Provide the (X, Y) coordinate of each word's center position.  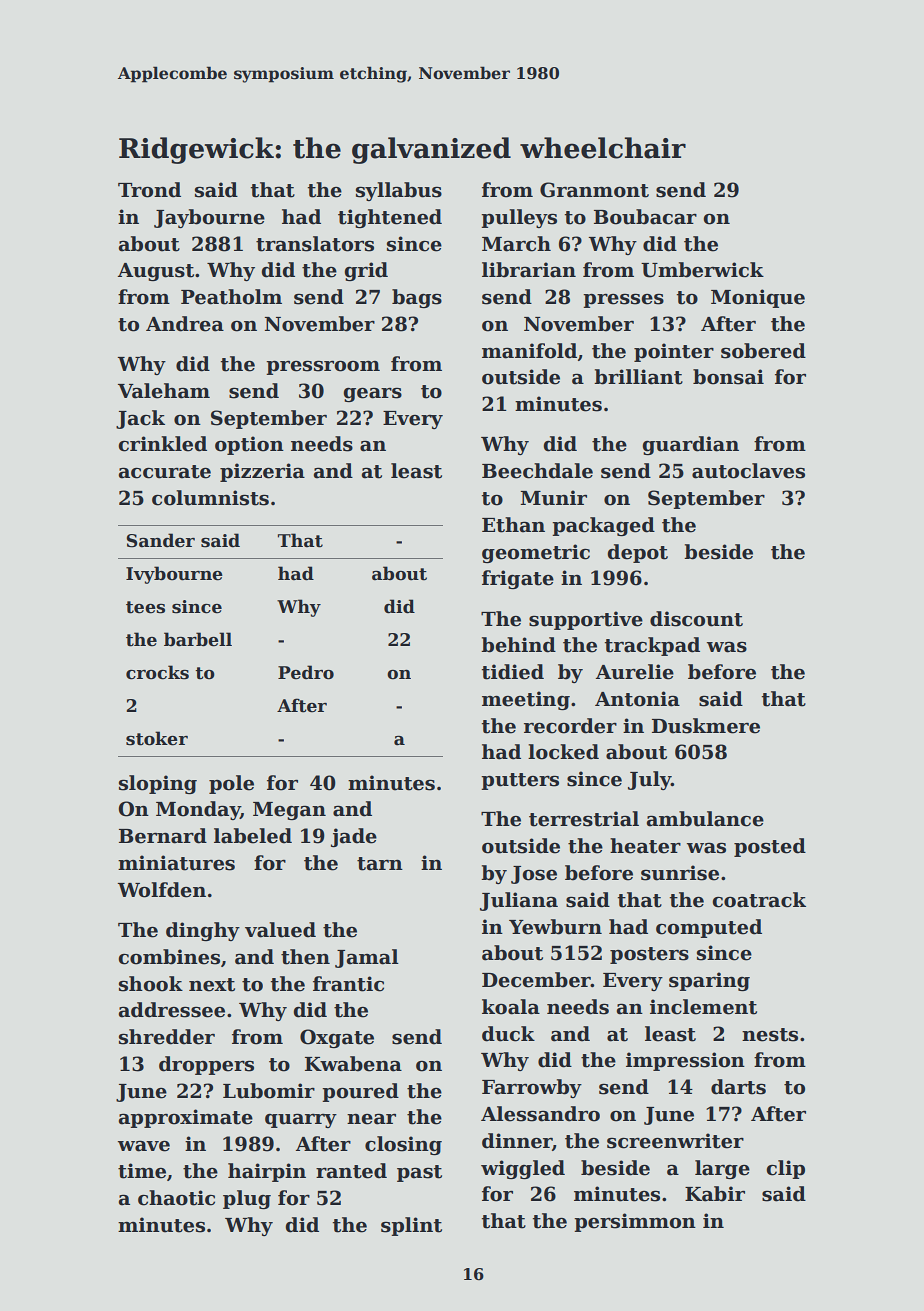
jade (354, 837)
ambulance (705, 819)
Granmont (594, 190)
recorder (570, 726)
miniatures (176, 863)
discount (696, 619)
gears (372, 394)
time (142, 1171)
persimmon (635, 1222)
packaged (603, 526)
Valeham (164, 391)
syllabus (399, 191)
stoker (157, 738)
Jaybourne (209, 218)
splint (411, 1226)
